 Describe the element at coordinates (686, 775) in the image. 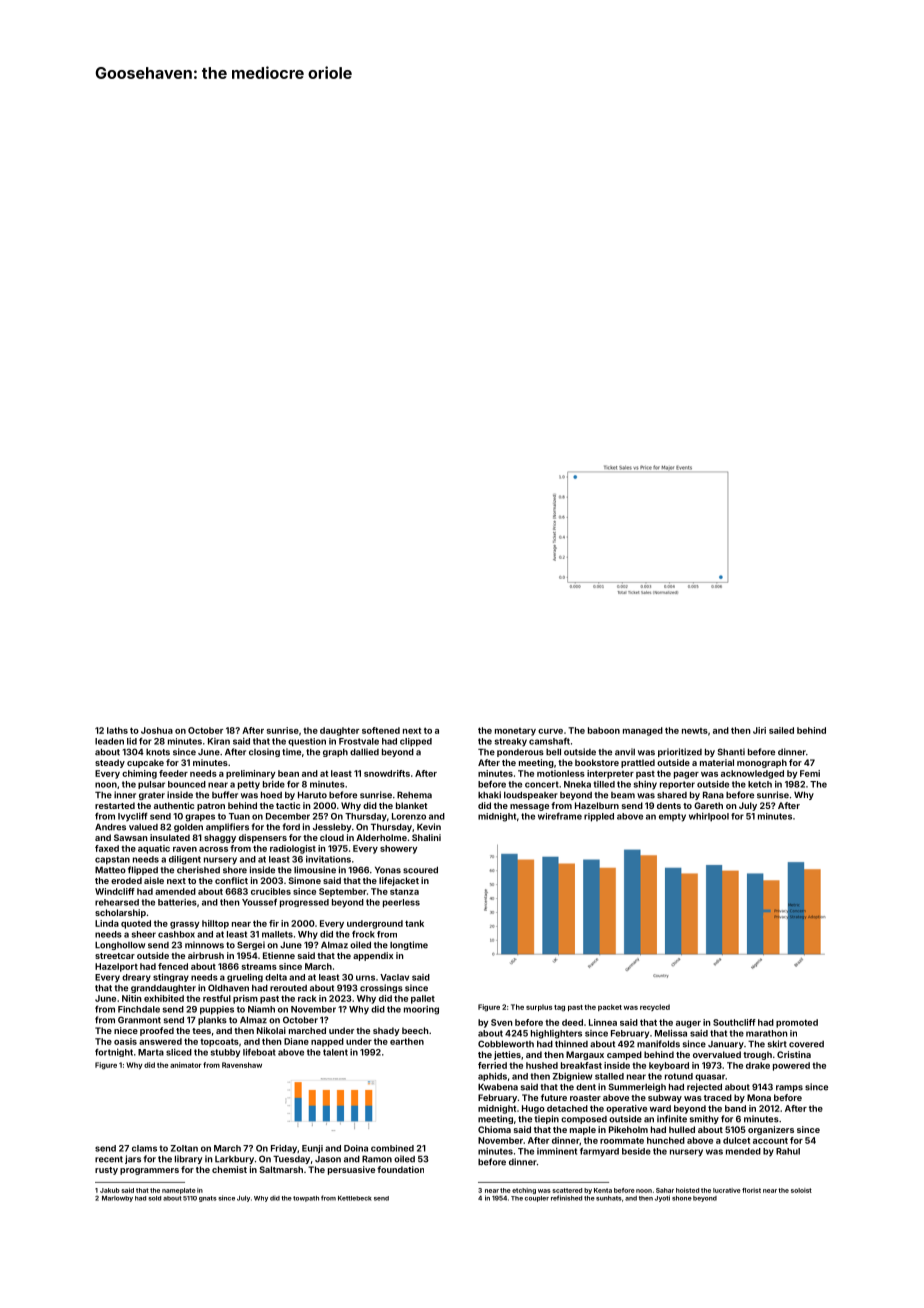

I see `pager` at that location.
